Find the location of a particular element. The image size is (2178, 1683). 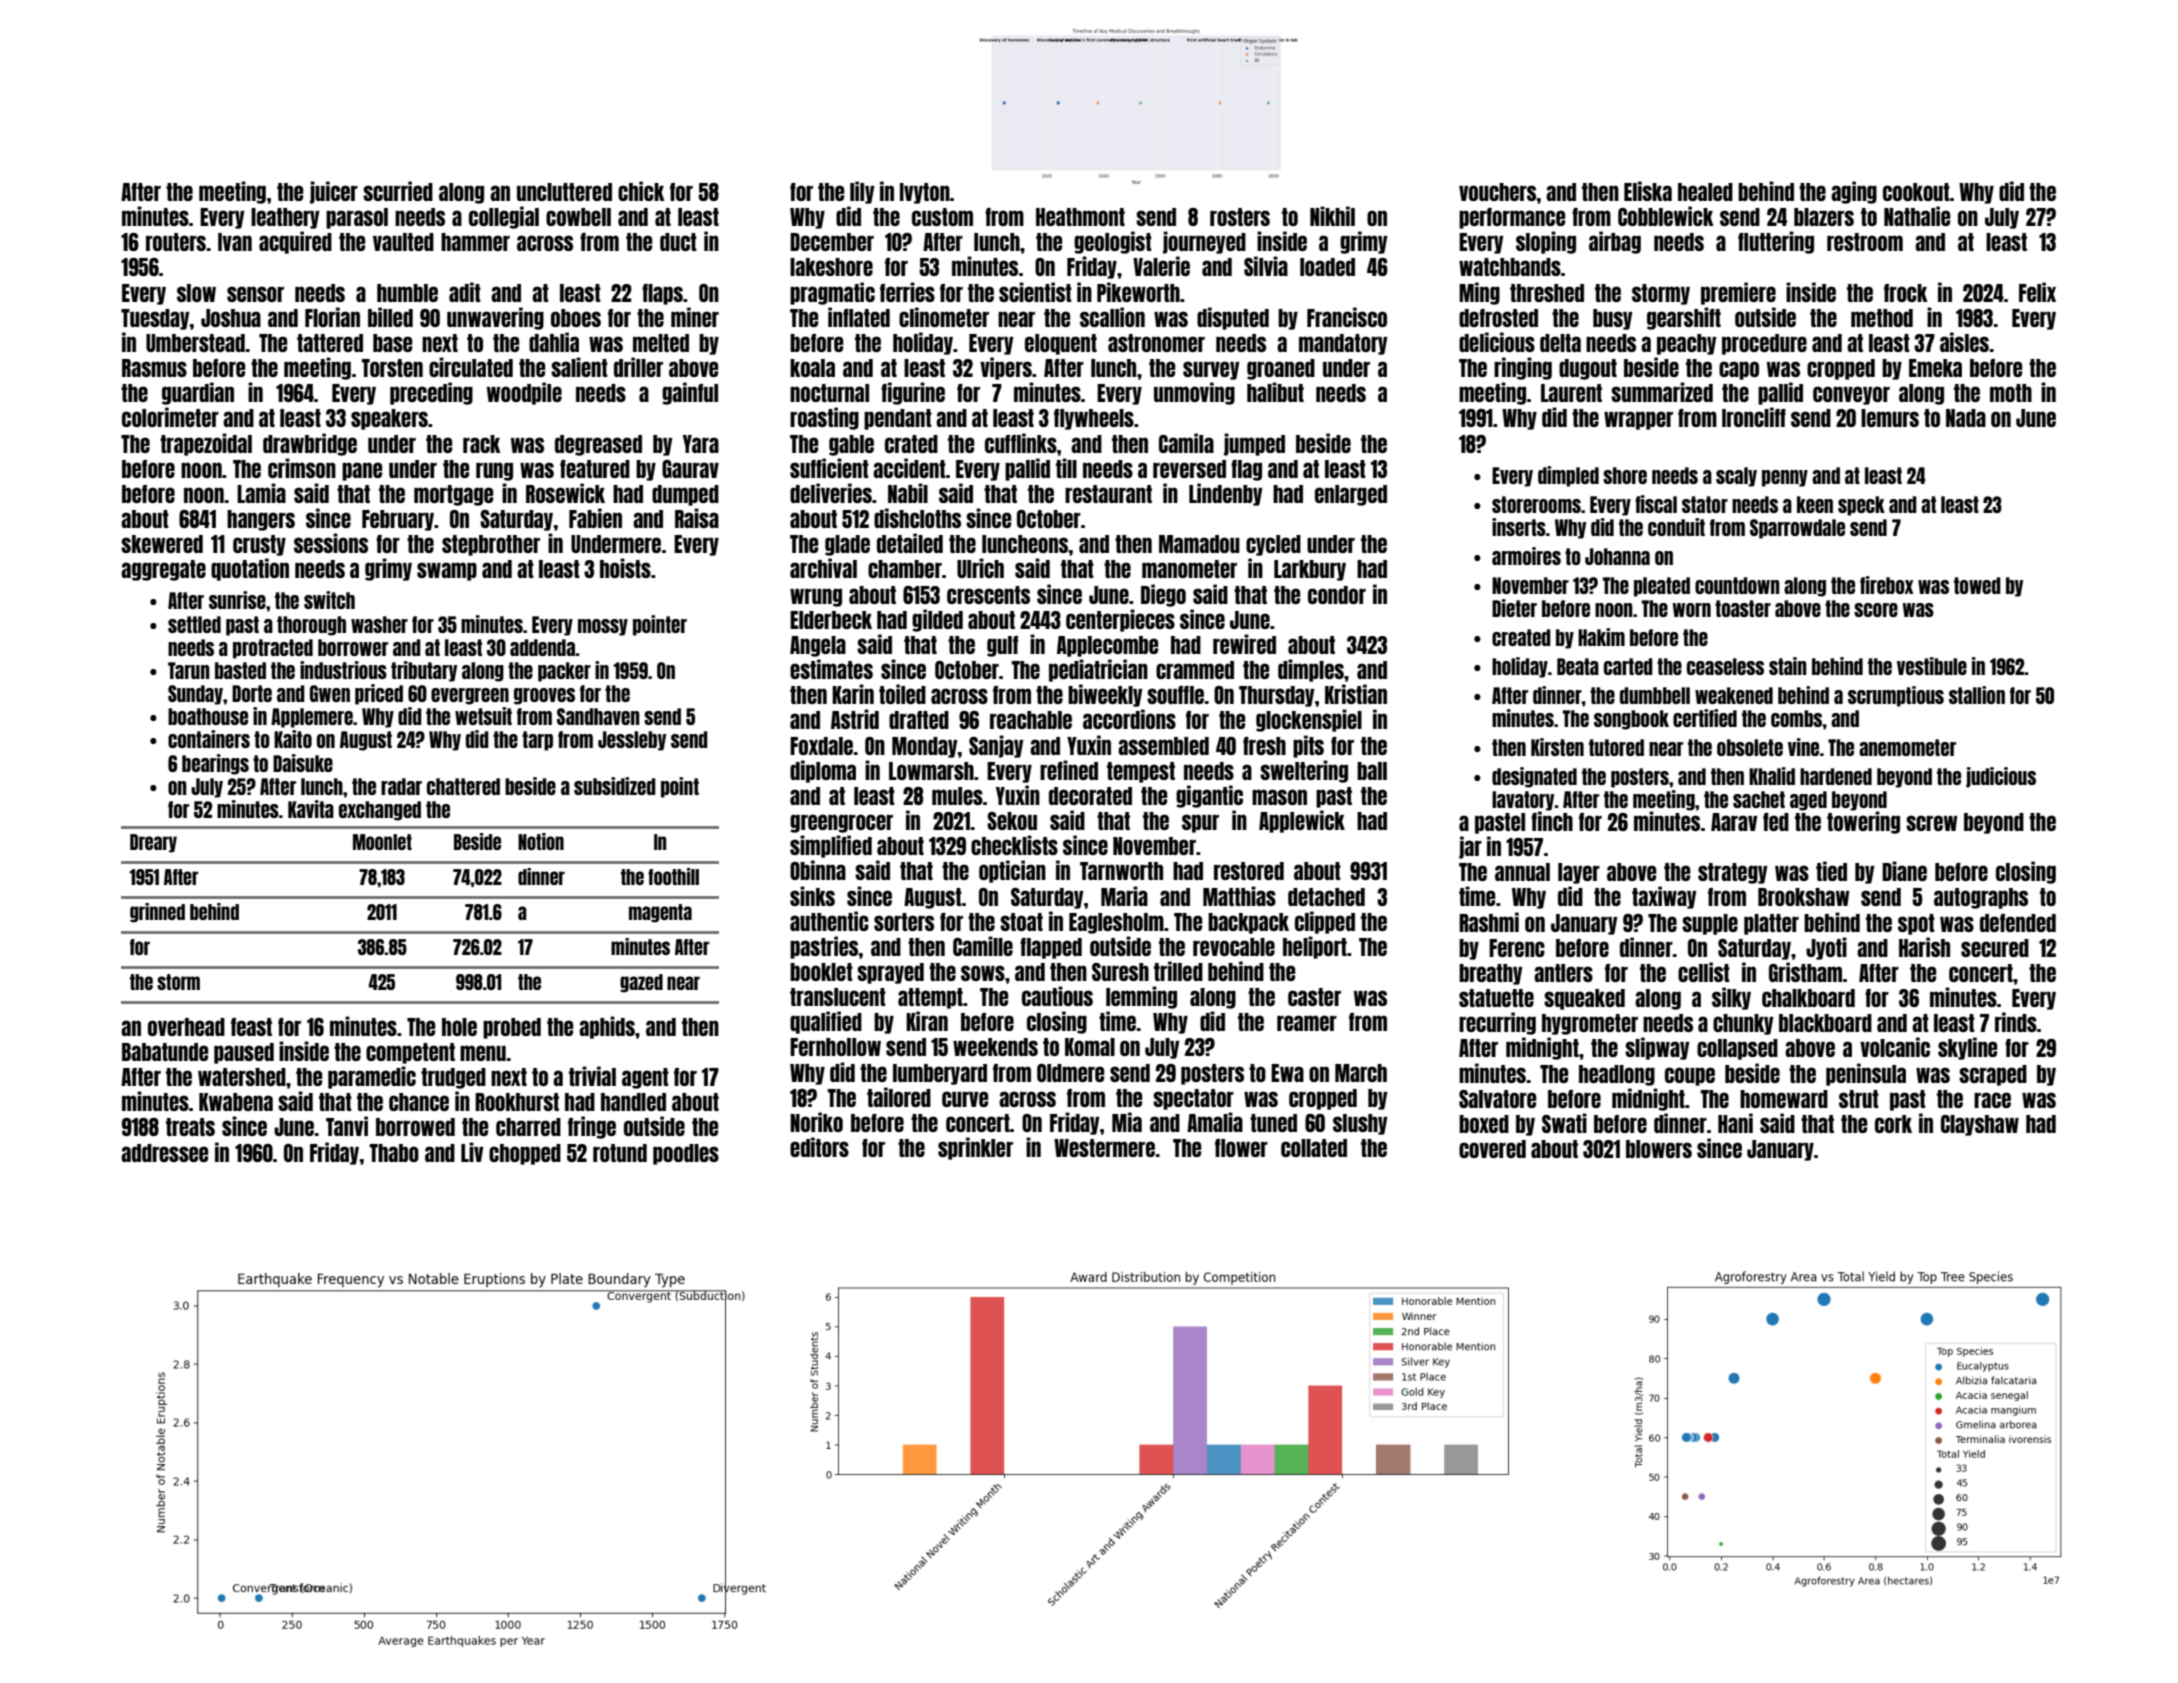

chattered is located at coordinates (463, 786).
